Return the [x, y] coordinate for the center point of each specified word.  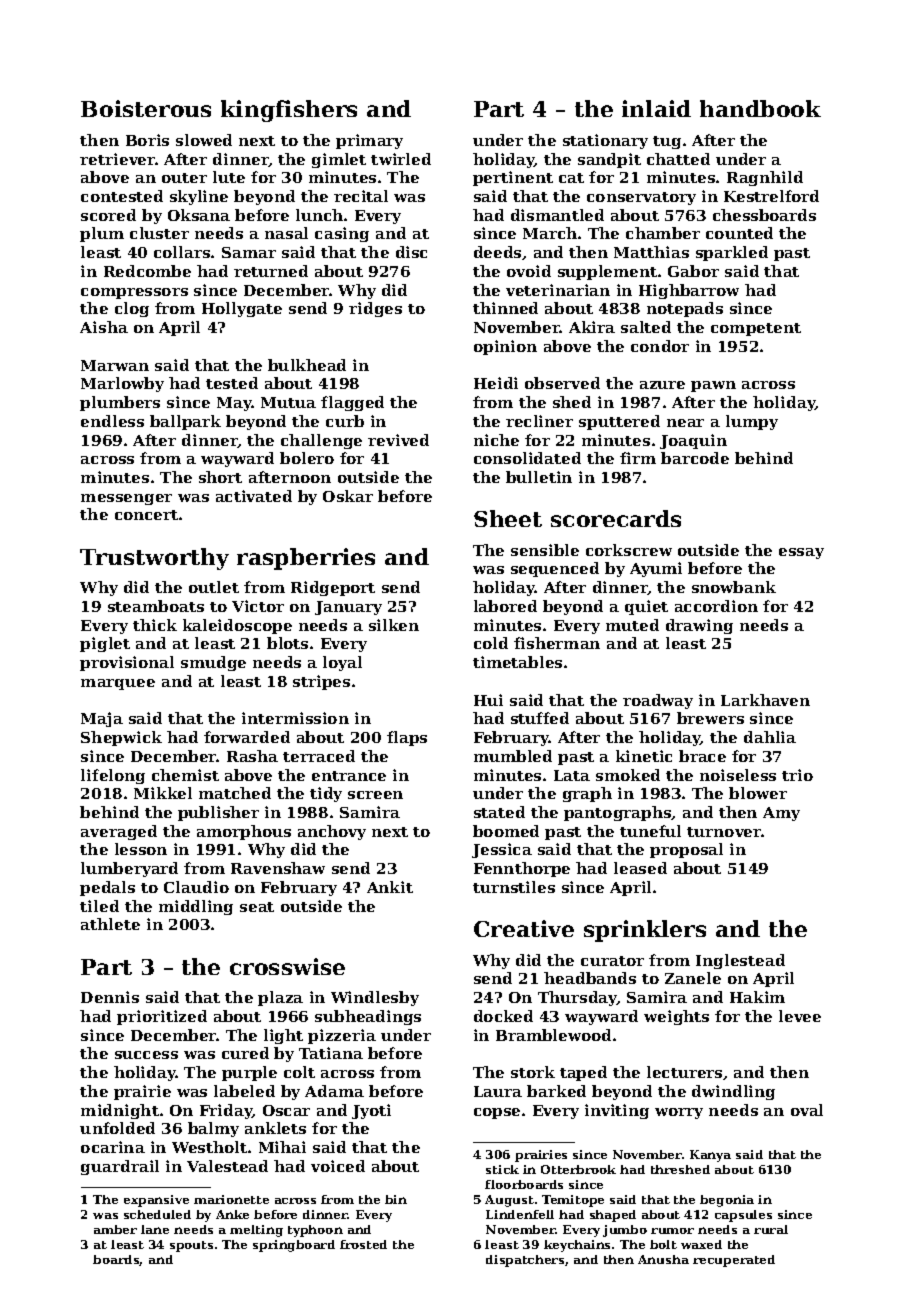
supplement [607, 272]
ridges [375, 309]
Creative [524, 928]
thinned [505, 308]
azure [662, 385]
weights [676, 1017]
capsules [743, 1216]
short [220, 477]
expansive [156, 1201]
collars [182, 252]
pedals [107, 888]
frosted [363, 1244]
